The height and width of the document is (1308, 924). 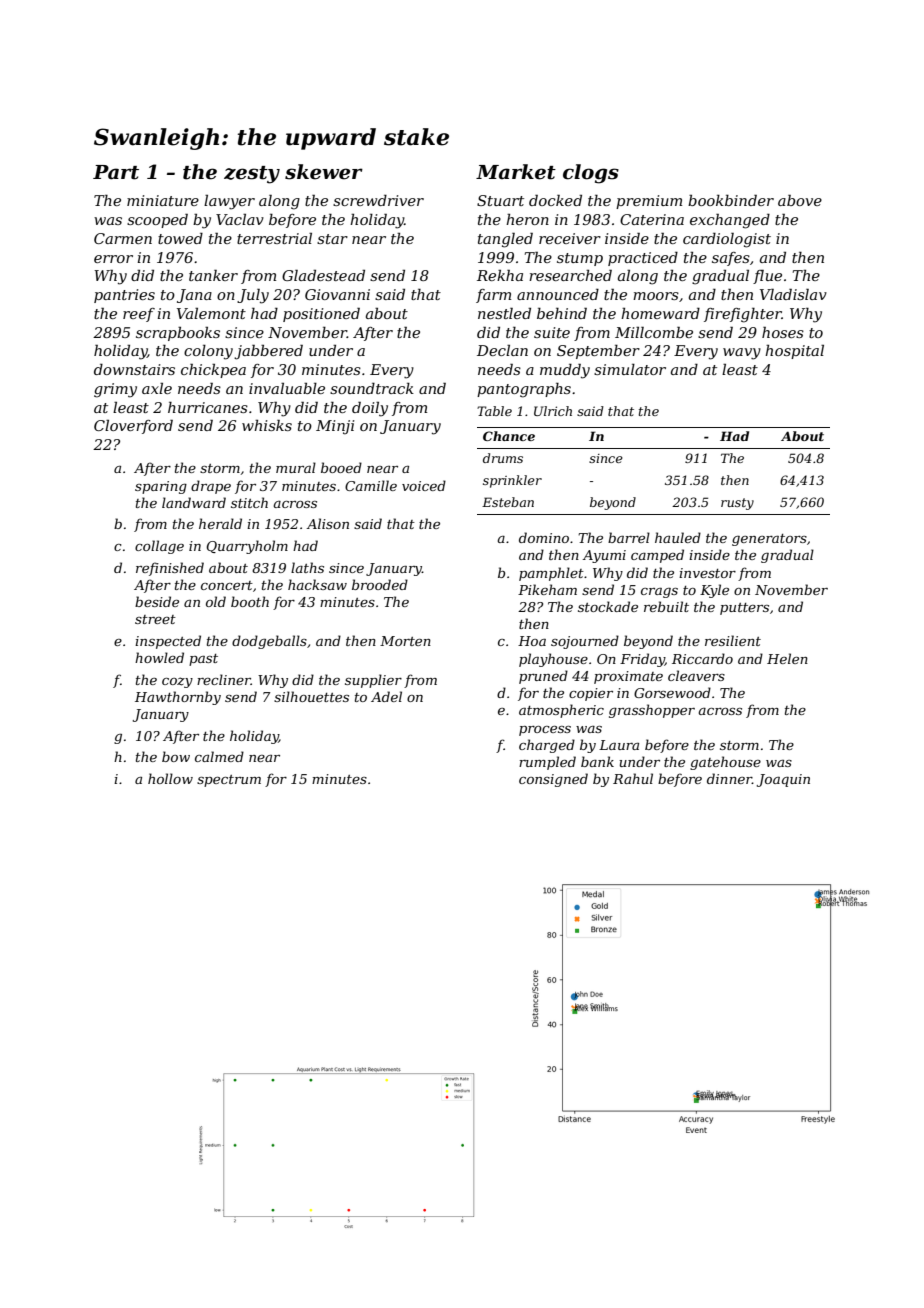 What do you see at coordinates (591, 174) in the document?
I see `clogs` at bounding box center [591, 174].
